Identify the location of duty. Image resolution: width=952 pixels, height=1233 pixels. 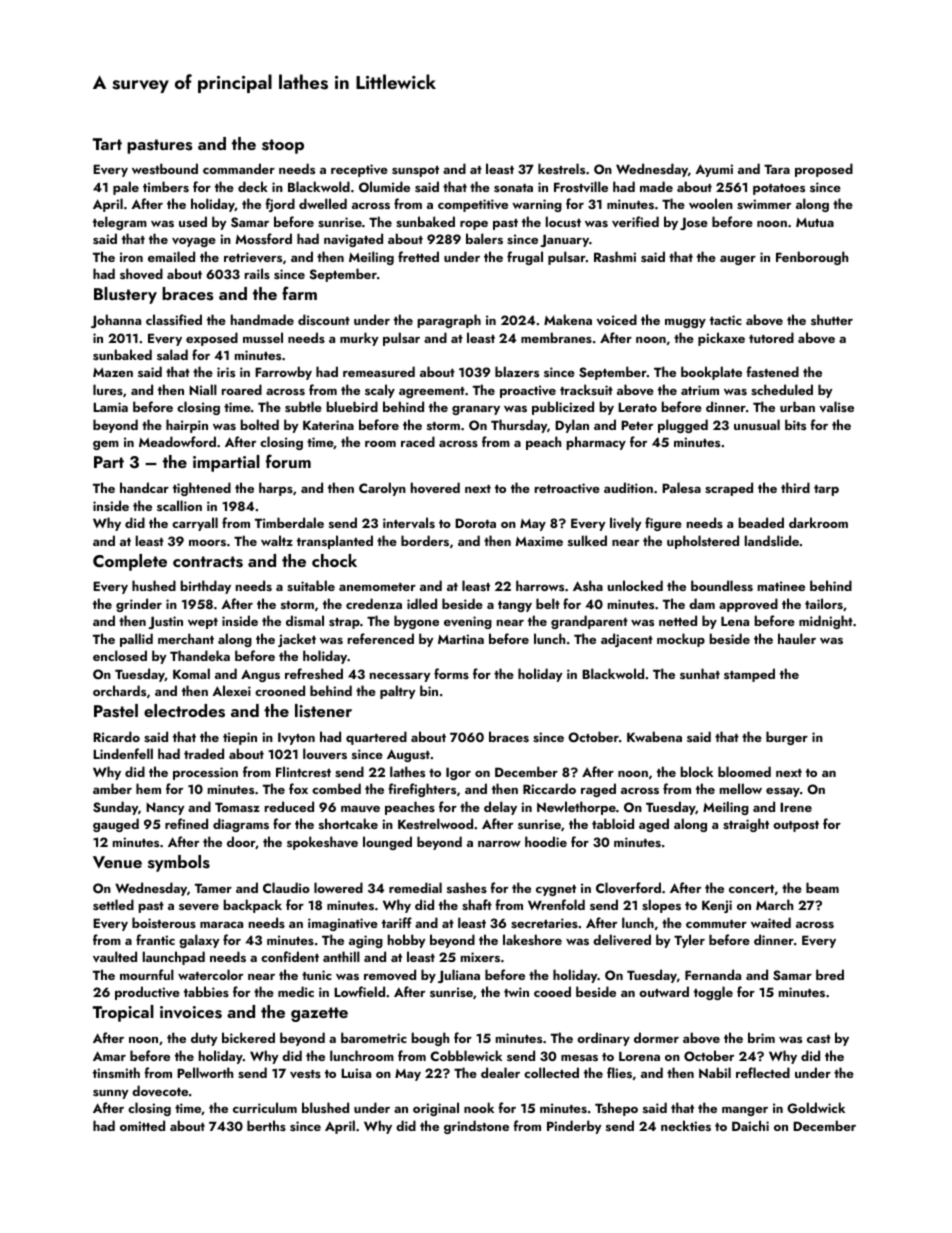
(204, 1039).
